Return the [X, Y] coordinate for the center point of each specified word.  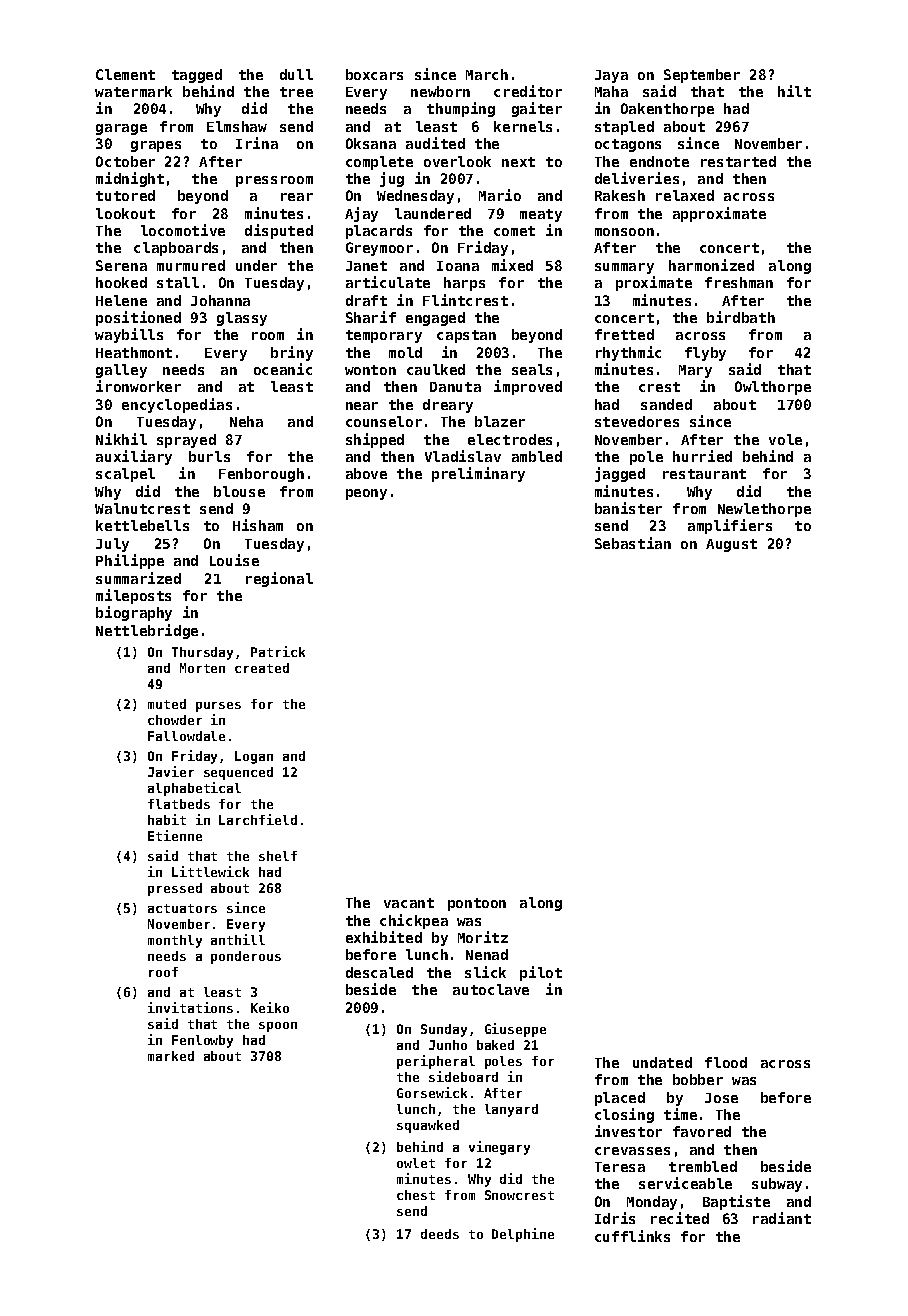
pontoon [477, 904]
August [731, 545]
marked [171, 1056]
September [702, 76]
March [487, 74]
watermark [133, 91]
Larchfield [258, 819]
